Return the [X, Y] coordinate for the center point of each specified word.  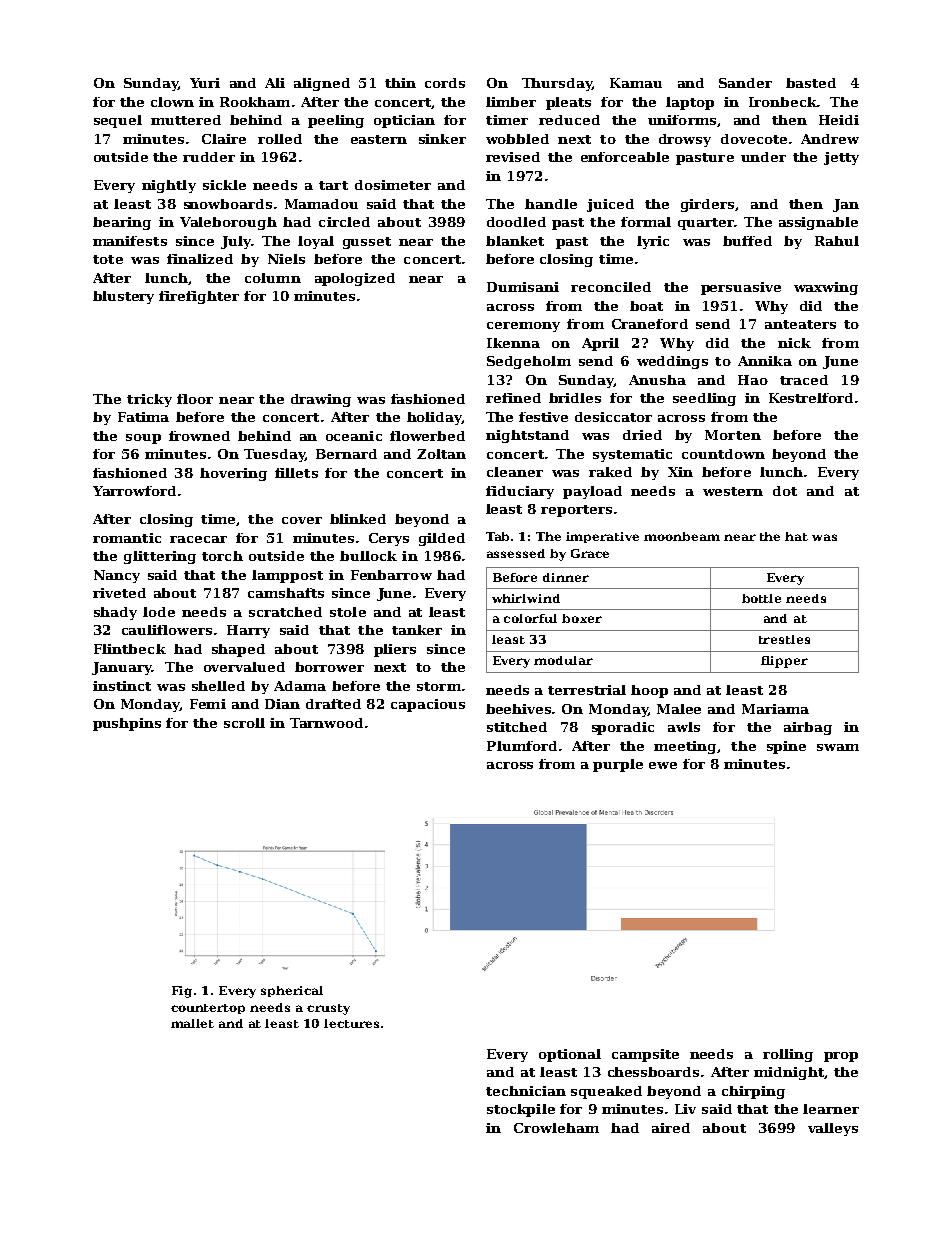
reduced [569, 120]
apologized [355, 279]
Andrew [830, 139]
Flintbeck [130, 649]
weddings [672, 362]
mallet [192, 1023]
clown [172, 102]
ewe [663, 765]
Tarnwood [326, 723]
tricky [149, 400]
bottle [761, 598]
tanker [417, 630]
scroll [244, 723]
